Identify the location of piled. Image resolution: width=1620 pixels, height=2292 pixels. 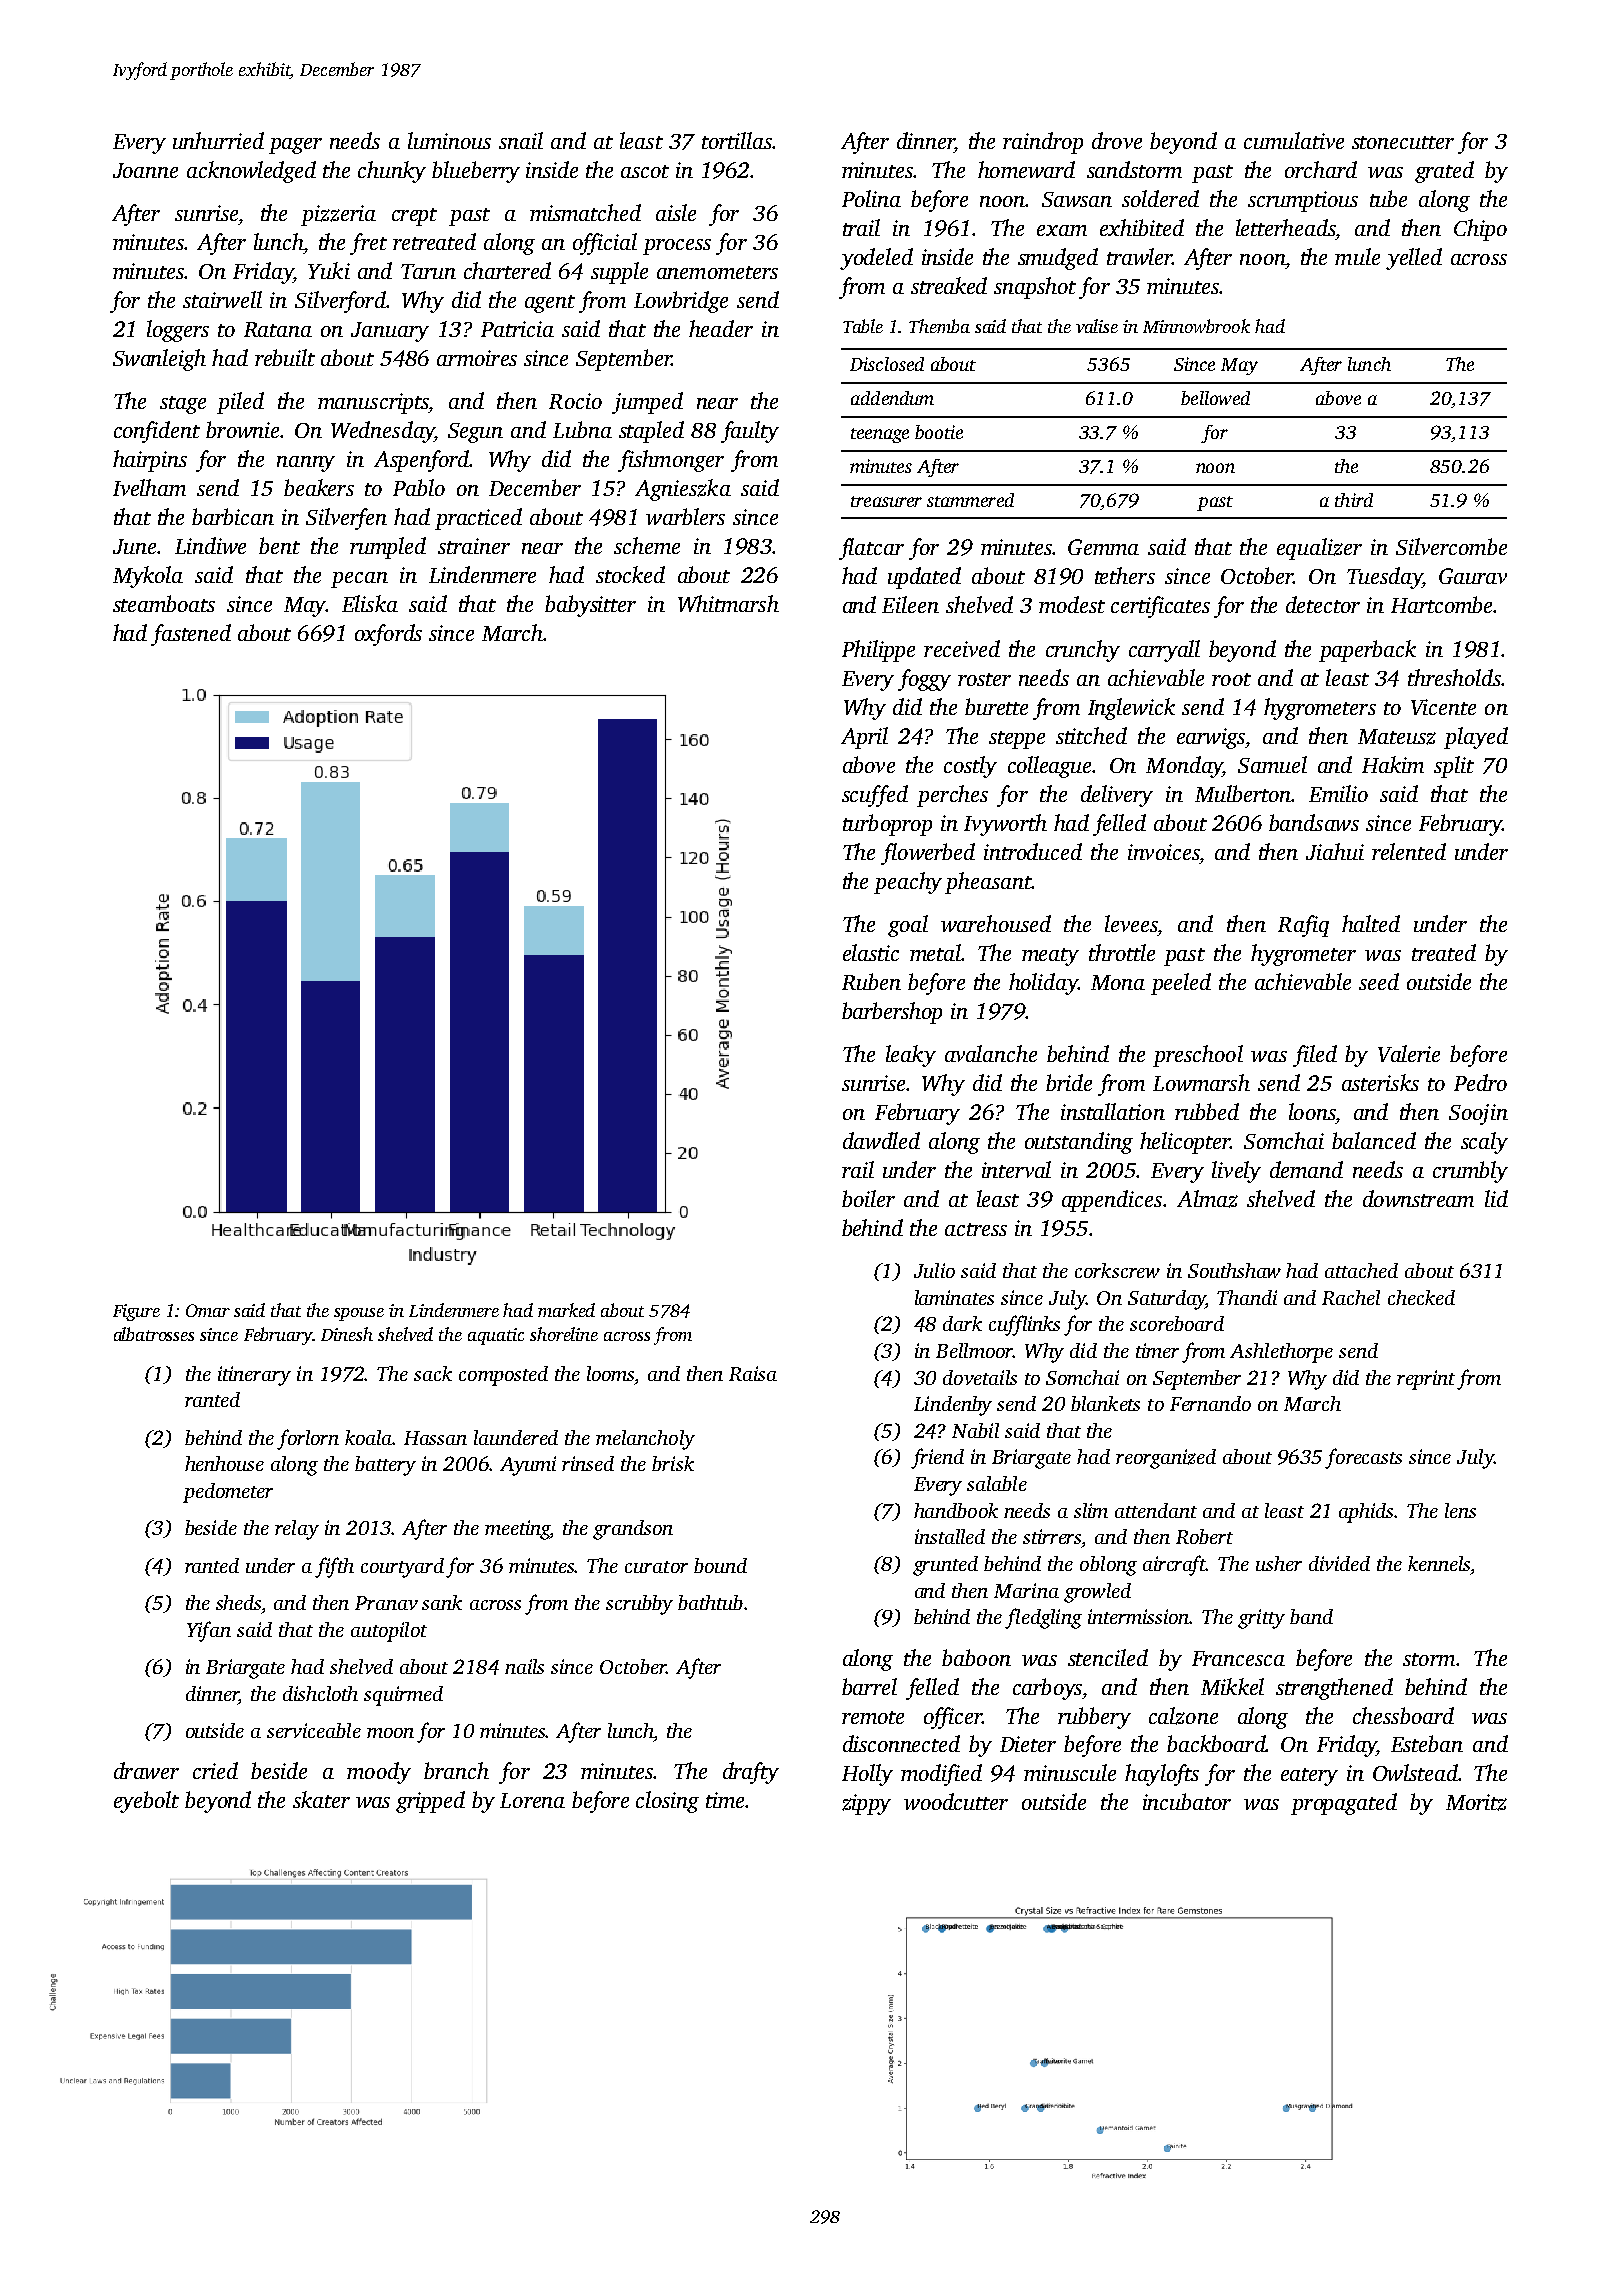
(240, 403).
